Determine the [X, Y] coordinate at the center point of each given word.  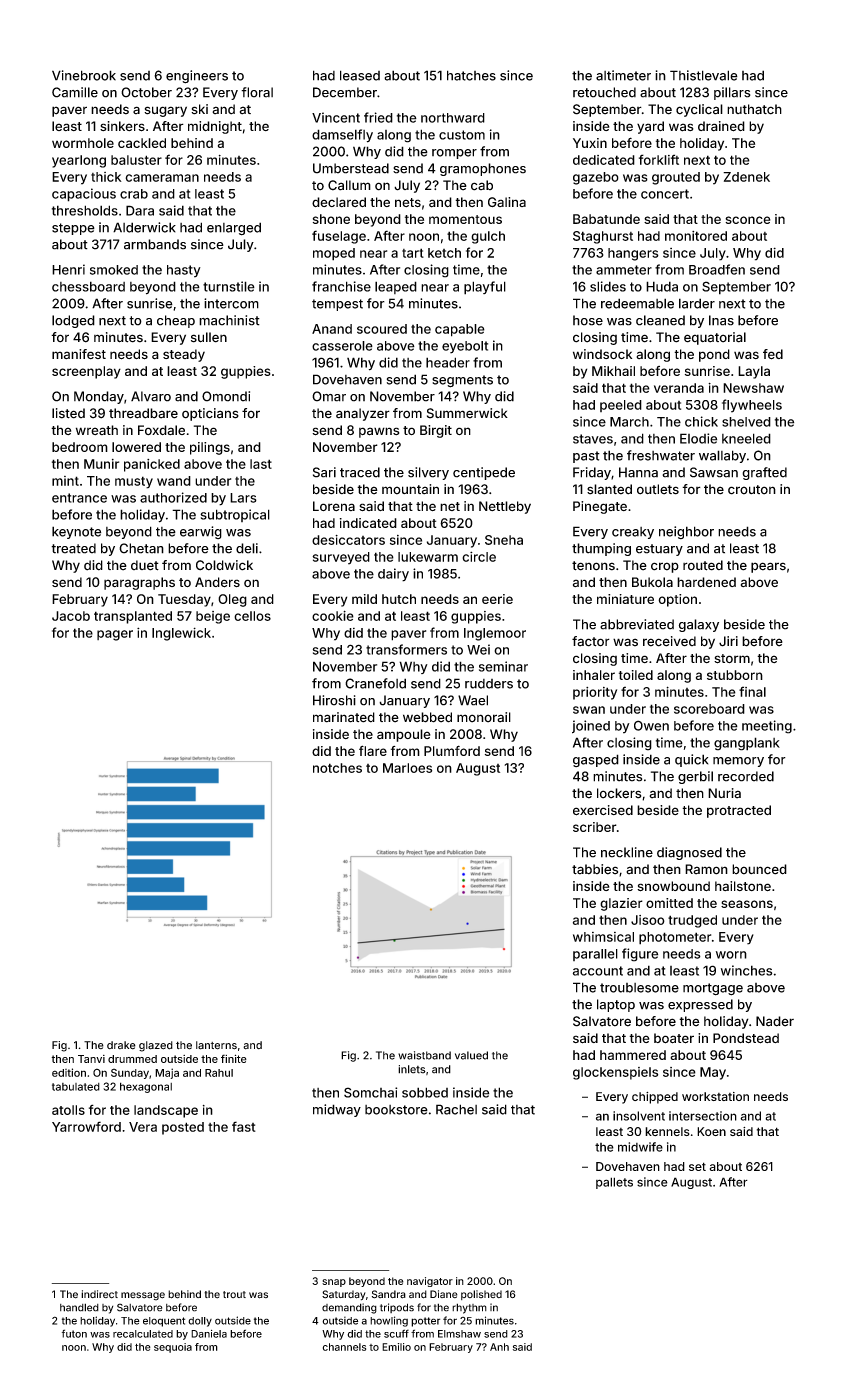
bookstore [396, 1110]
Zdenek [746, 177]
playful [485, 288]
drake [121, 1045]
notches [337, 768]
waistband [424, 1055]
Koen [711, 1131]
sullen [209, 337]
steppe [73, 229]
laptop [616, 1005]
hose [588, 320]
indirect [99, 1294]
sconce [748, 220]
